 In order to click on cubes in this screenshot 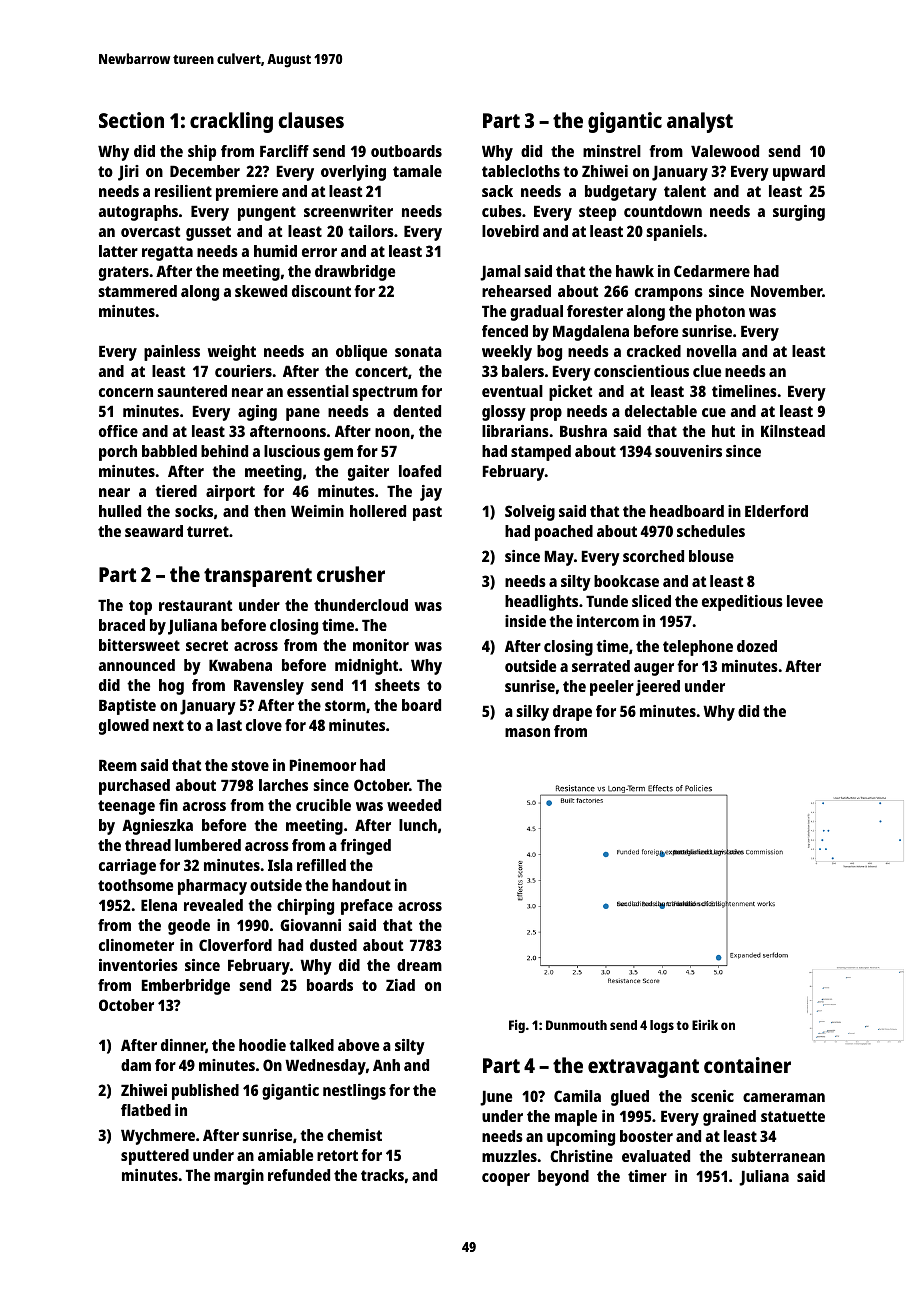, I will do `click(502, 211)`.
